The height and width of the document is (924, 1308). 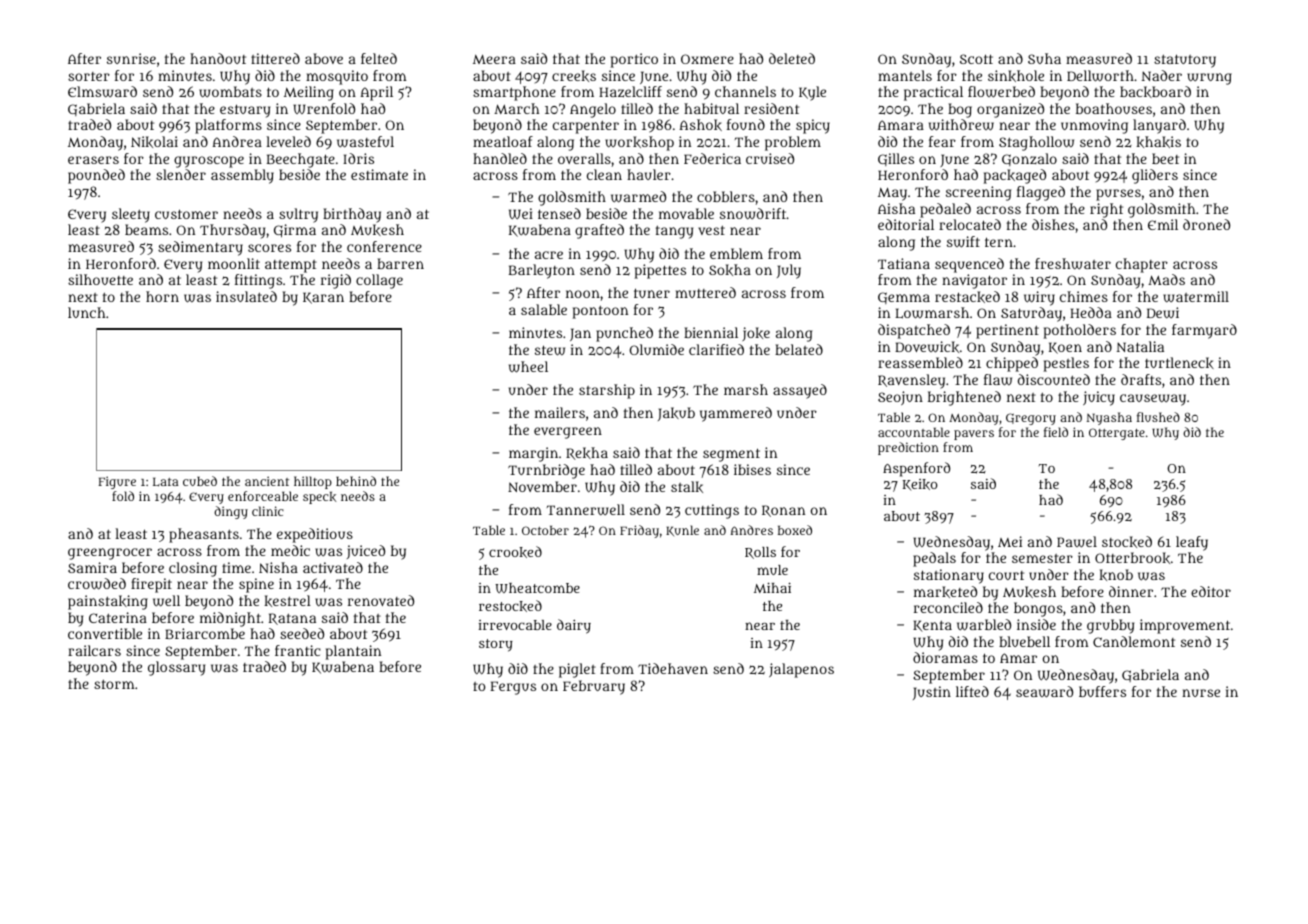 What do you see at coordinates (1006, 575) in the document?
I see `court` at bounding box center [1006, 575].
